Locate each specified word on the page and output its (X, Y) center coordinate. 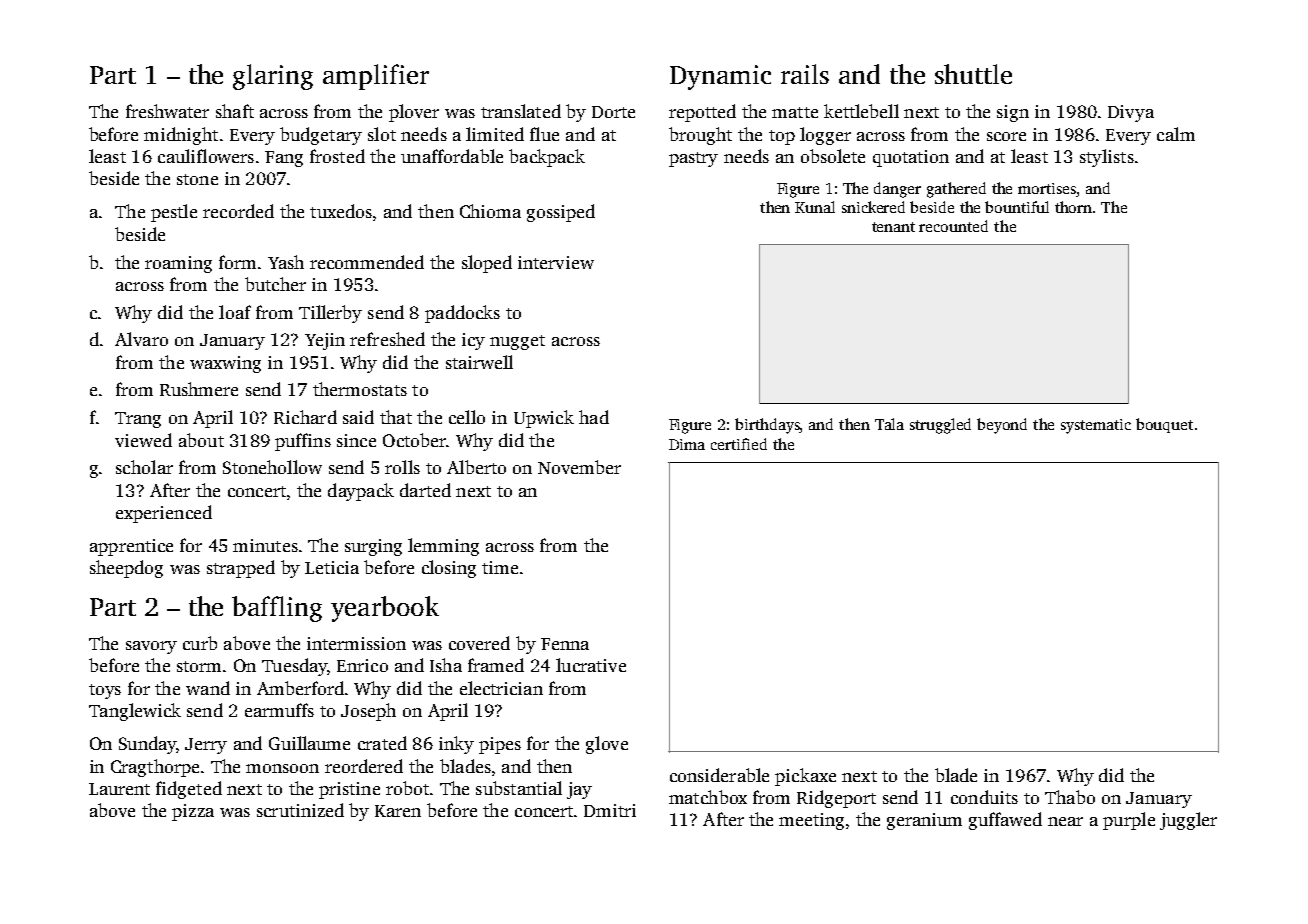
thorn (1073, 207)
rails (805, 74)
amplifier (376, 77)
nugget (517, 342)
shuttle (973, 74)
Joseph (368, 712)
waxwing (225, 364)
